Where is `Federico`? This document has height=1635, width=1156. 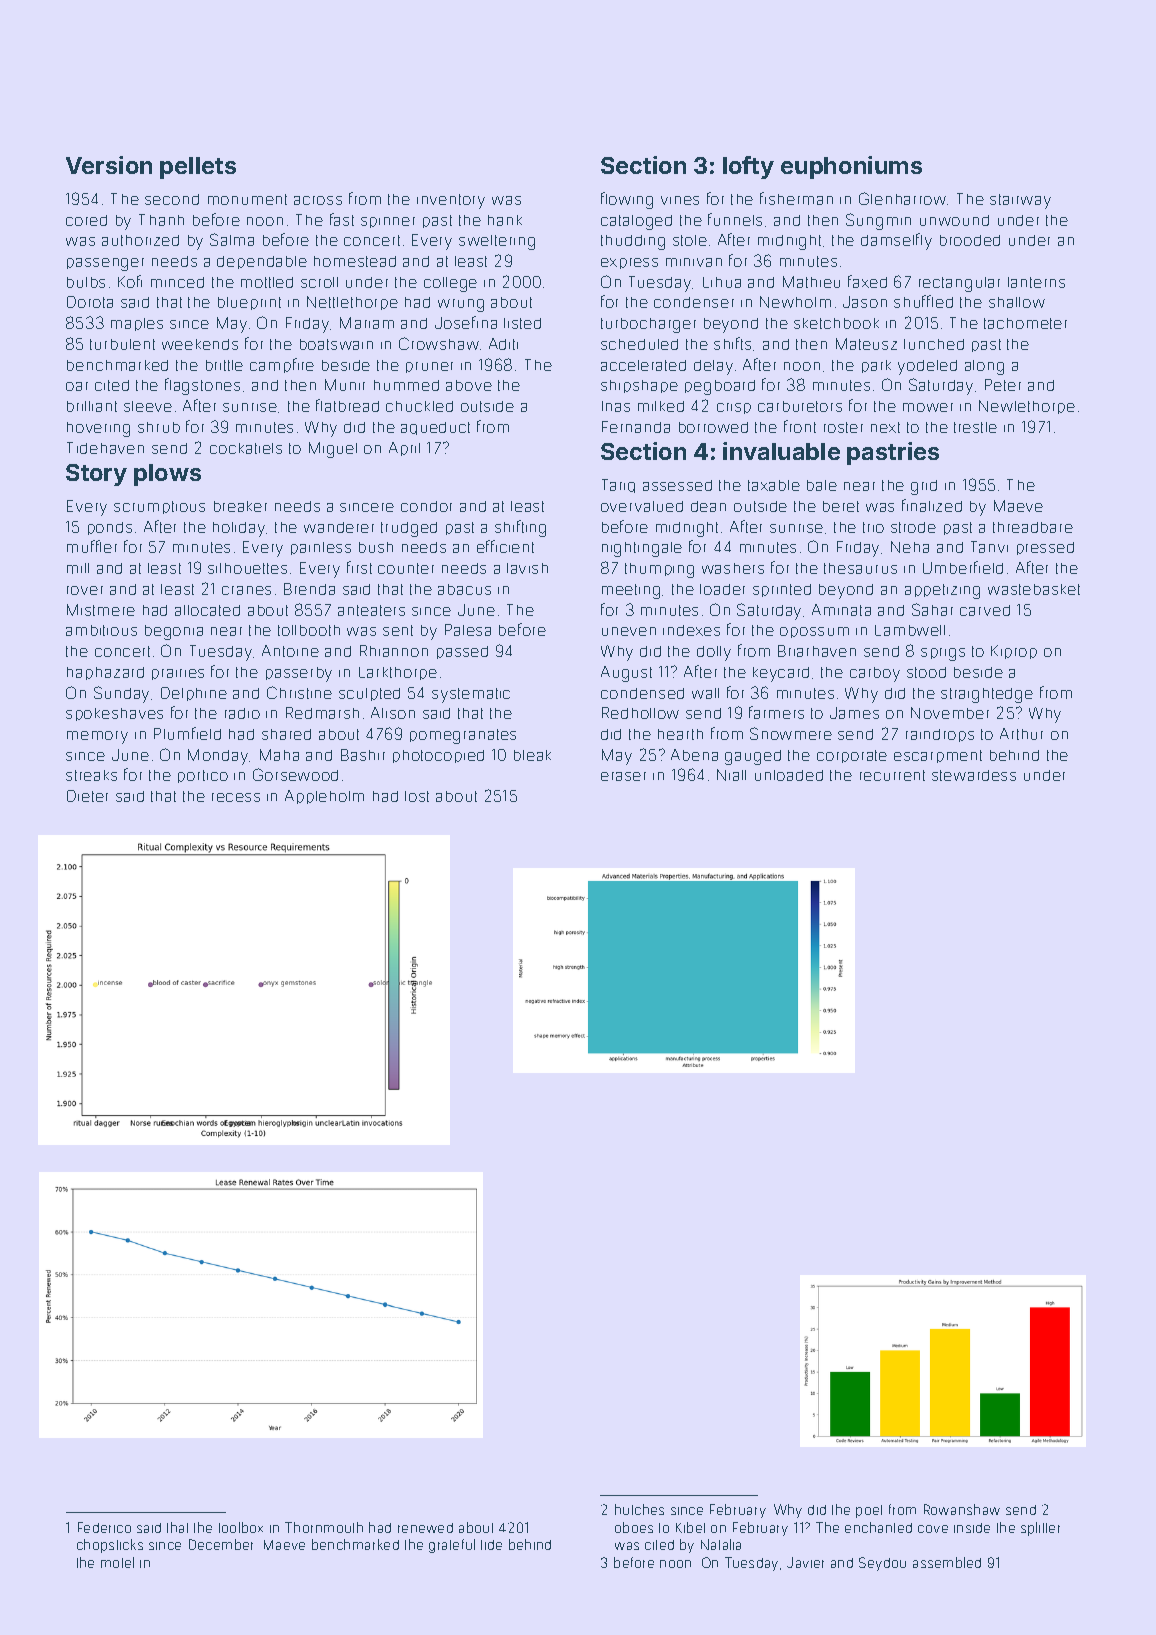 Federico is located at coordinates (104, 1527).
